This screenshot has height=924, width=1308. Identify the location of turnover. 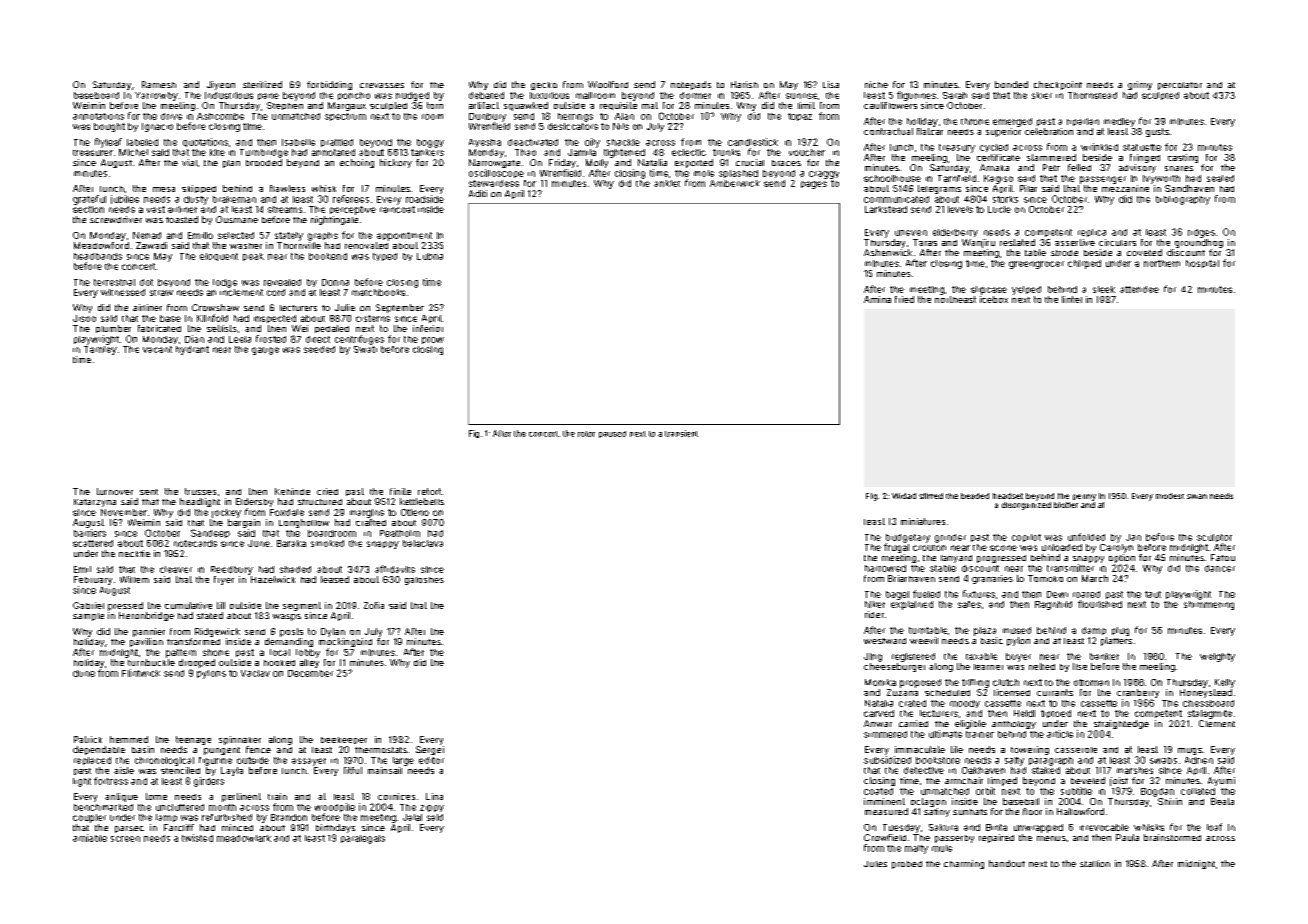
(115, 491).
